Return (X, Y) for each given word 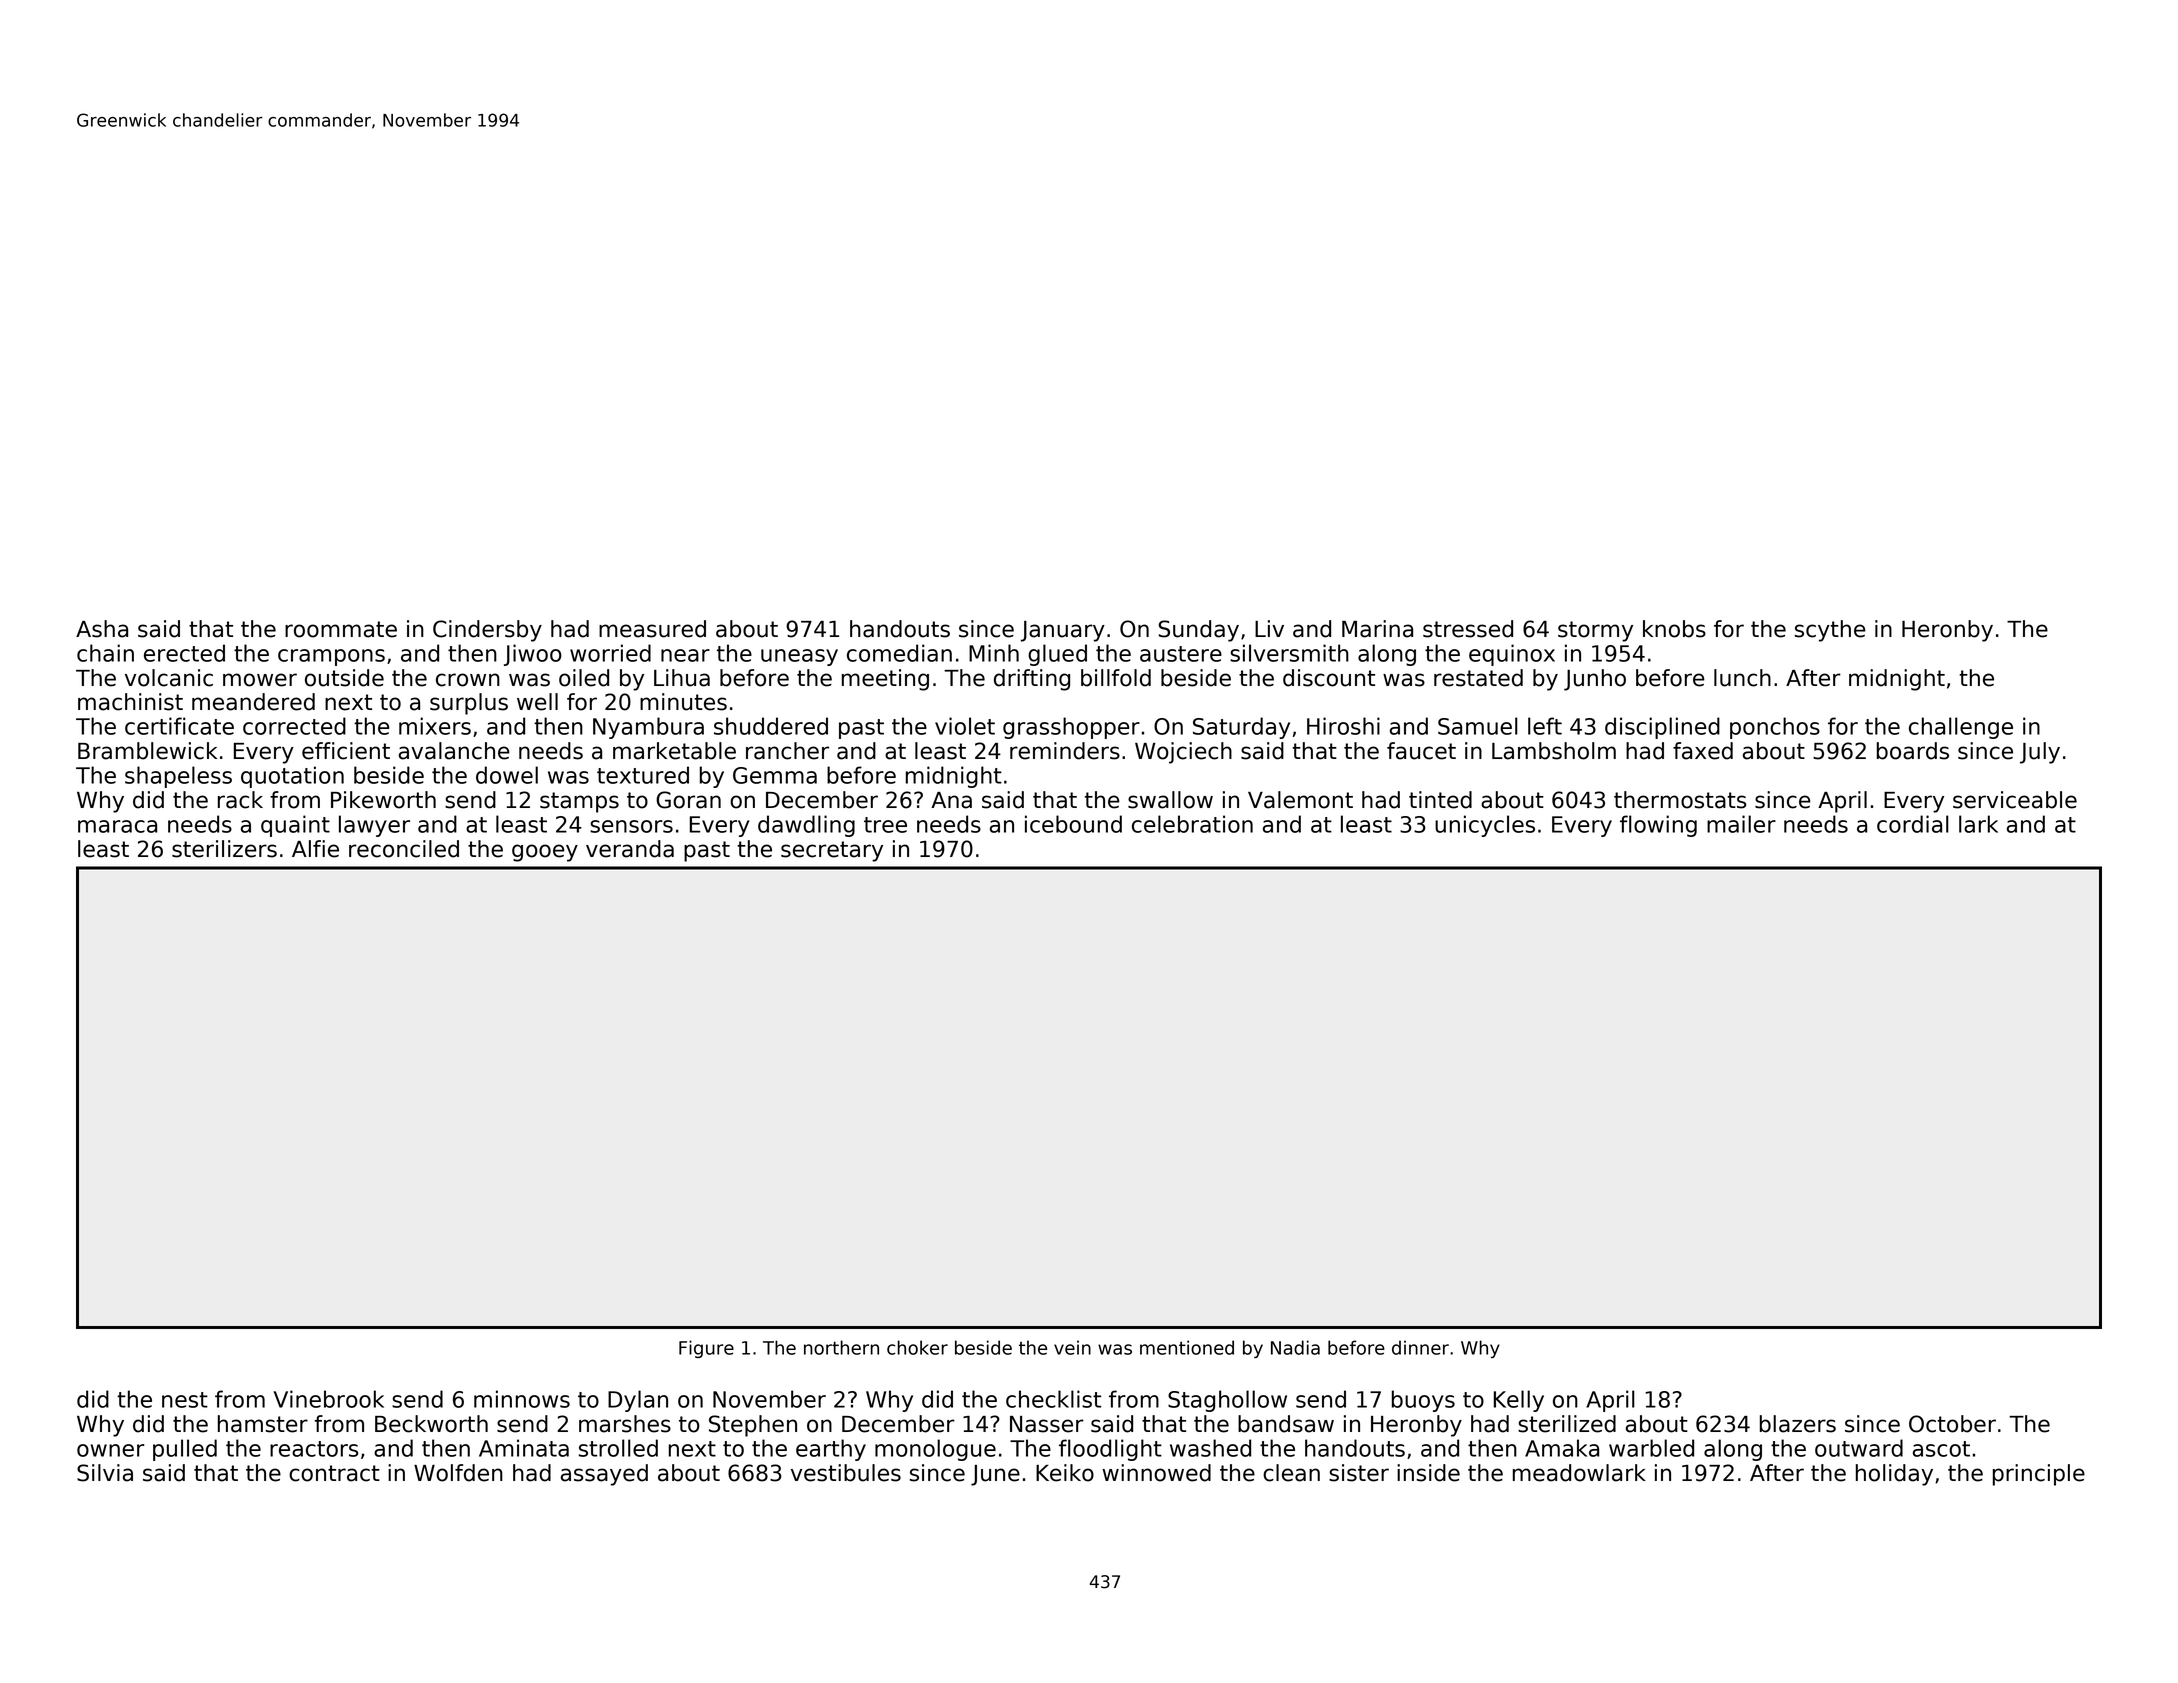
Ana (951, 800)
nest (185, 1400)
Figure (706, 1349)
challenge (1961, 728)
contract (334, 1473)
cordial (1913, 824)
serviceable (2015, 800)
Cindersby (487, 631)
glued (1057, 655)
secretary (832, 851)
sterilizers (224, 849)
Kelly (1519, 1401)
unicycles (1485, 826)
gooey (545, 853)
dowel (507, 775)
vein (1072, 1347)
